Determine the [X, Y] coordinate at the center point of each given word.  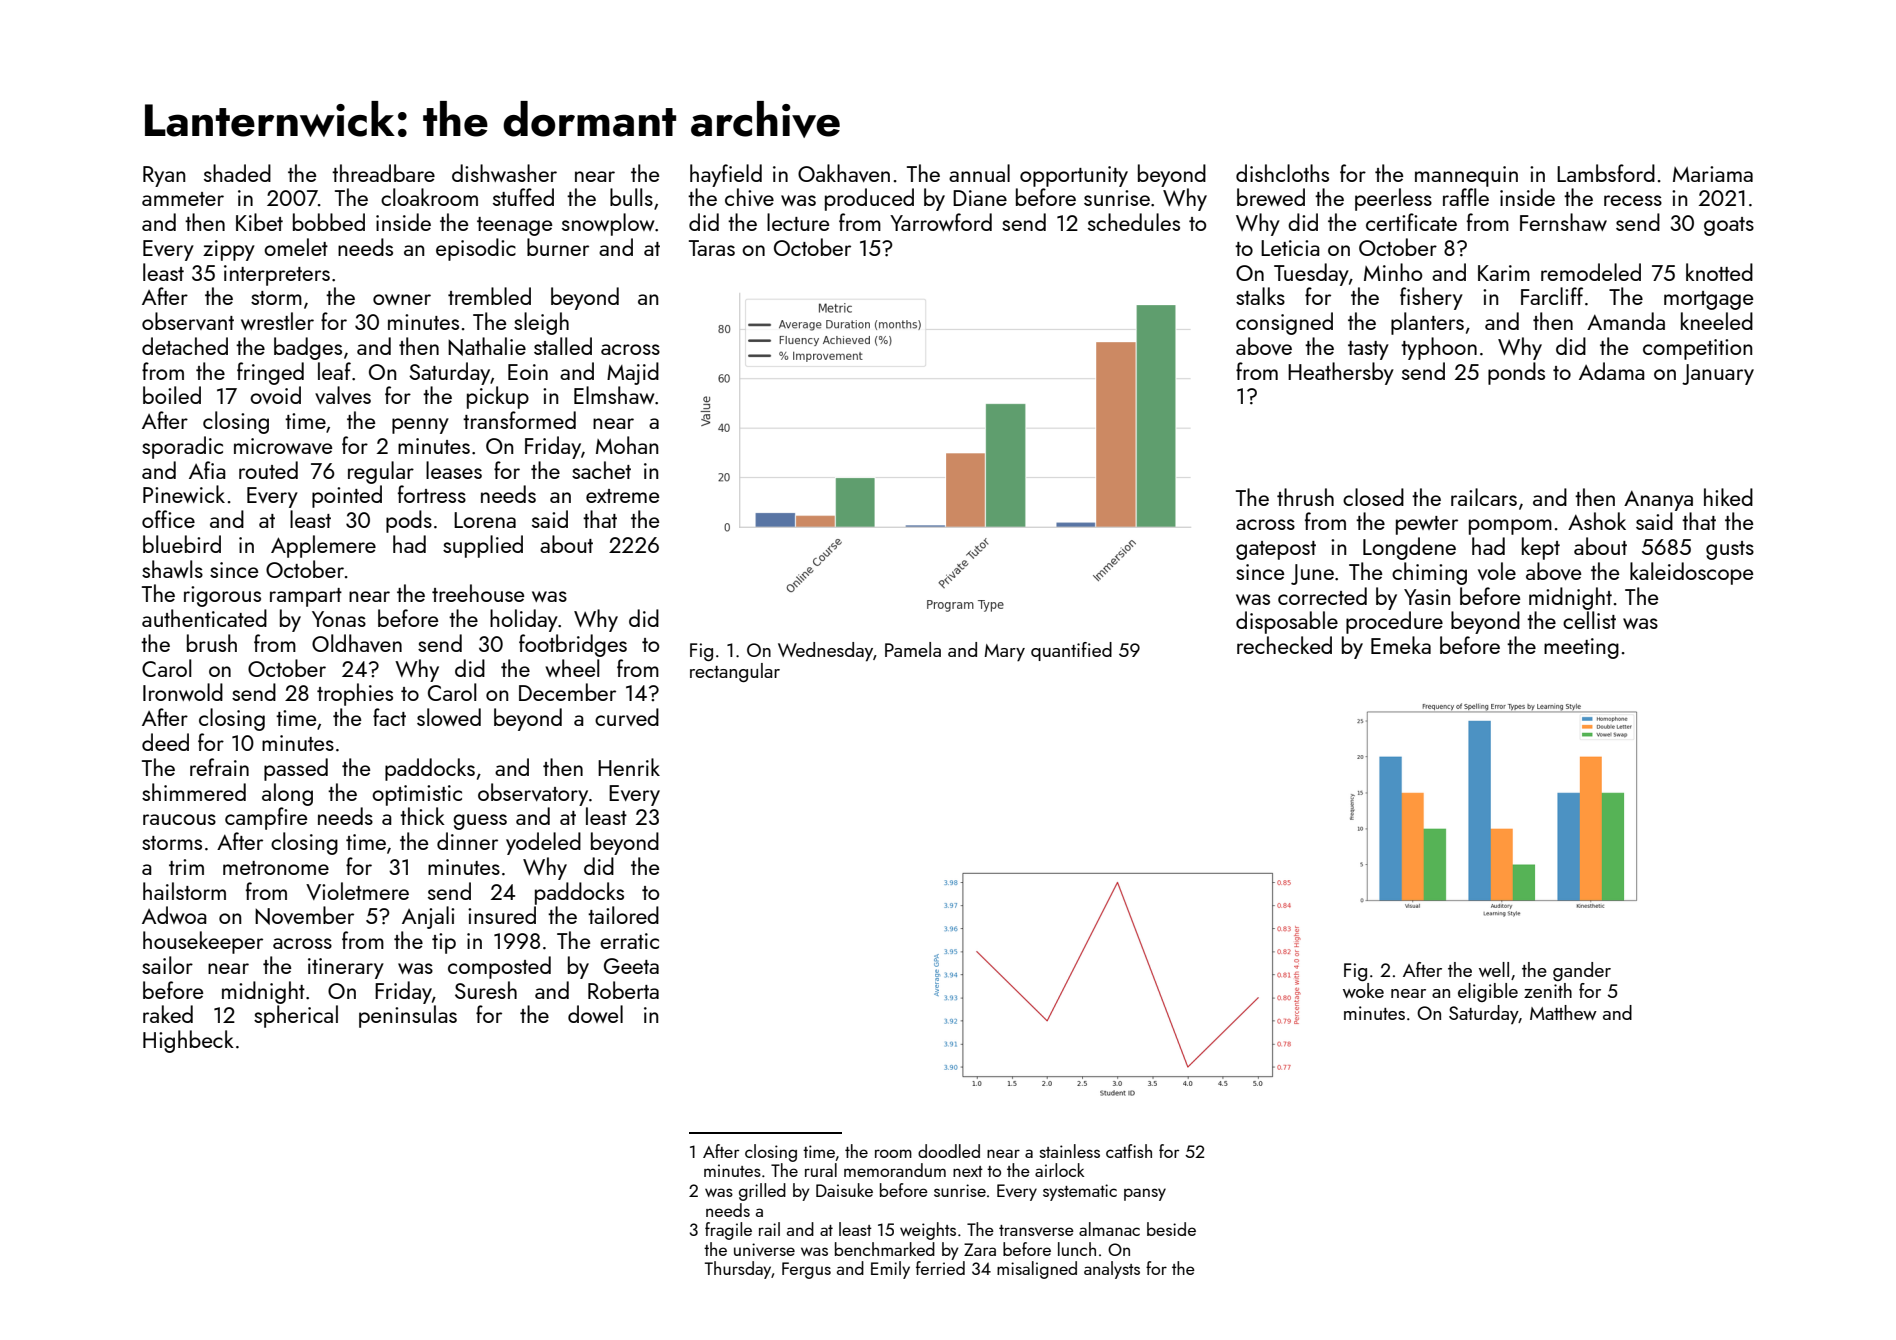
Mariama [1713, 174]
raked [168, 1014]
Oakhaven [844, 173]
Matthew [1563, 1012]
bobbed [329, 222]
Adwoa [174, 915]
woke [1363, 990]
